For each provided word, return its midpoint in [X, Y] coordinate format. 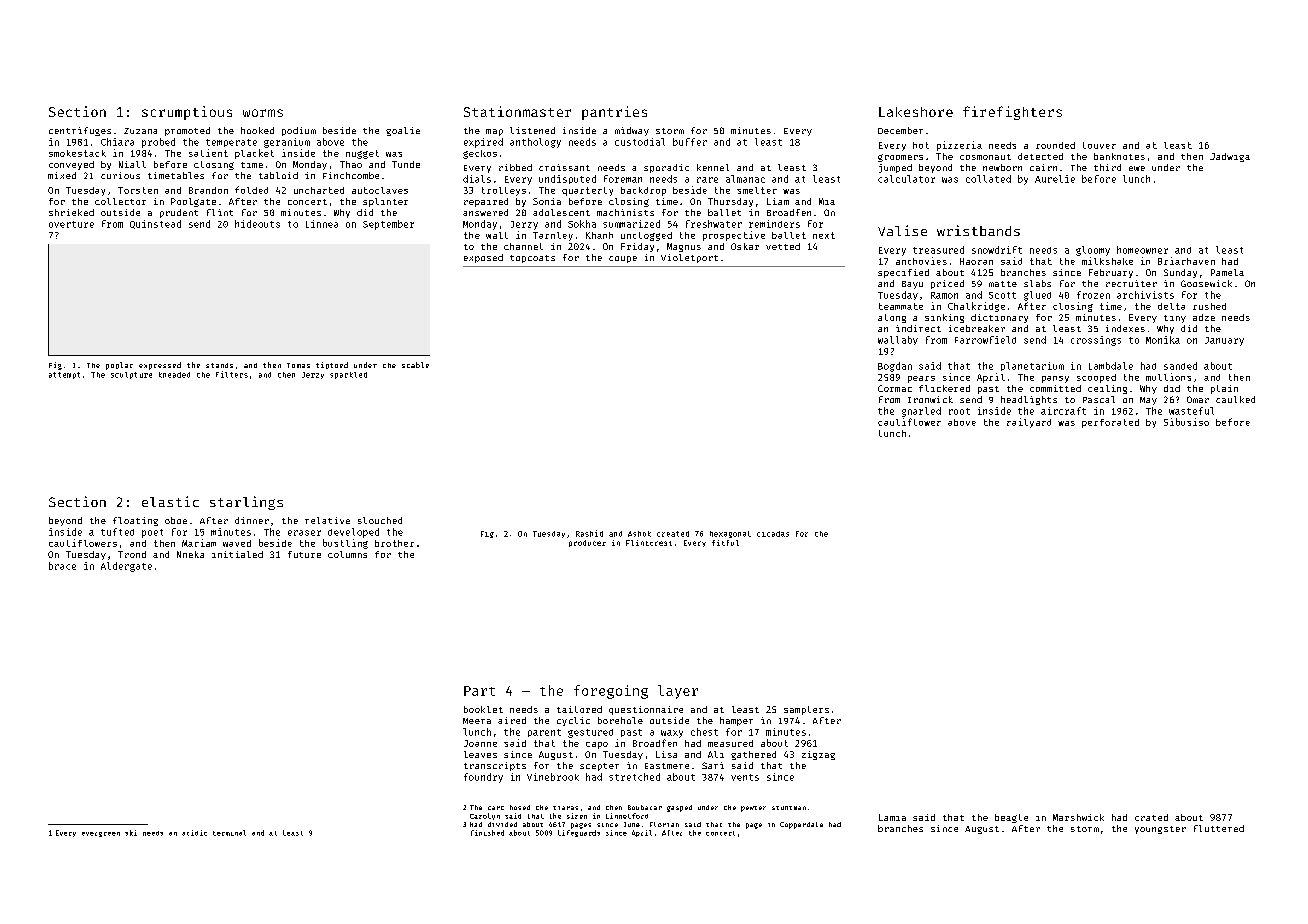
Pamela [1227, 272]
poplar [119, 366]
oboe [176, 520]
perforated [1110, 423]
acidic [194, 833]
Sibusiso [1186, 422]
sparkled [348, 375]
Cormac [895, 388]
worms [263, 113]
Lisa [666, 754]
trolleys [504, 191]
